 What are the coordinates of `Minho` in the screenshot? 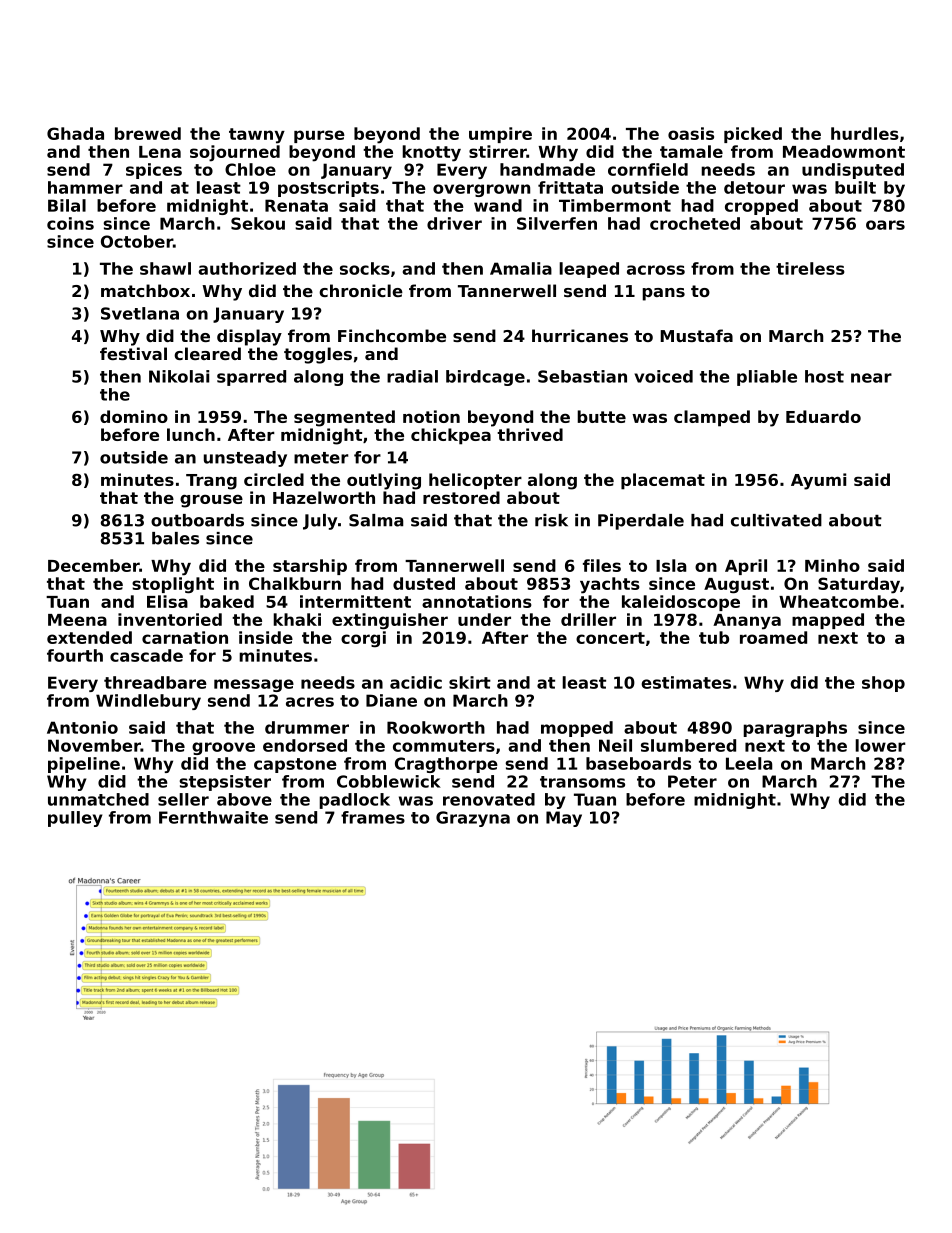 It's located at (832, 565).
